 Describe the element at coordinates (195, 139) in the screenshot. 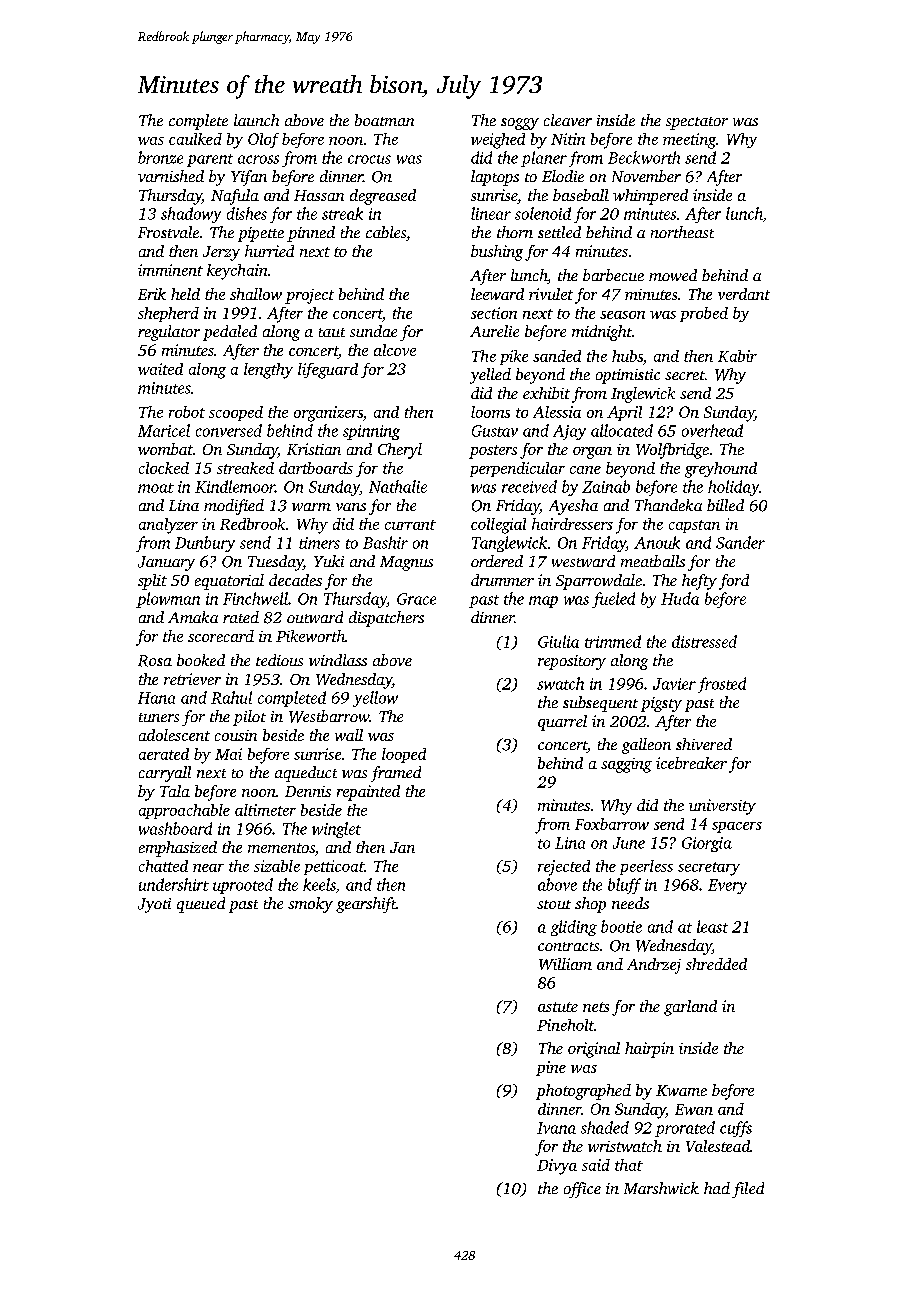

I see `caulked` at that location.
